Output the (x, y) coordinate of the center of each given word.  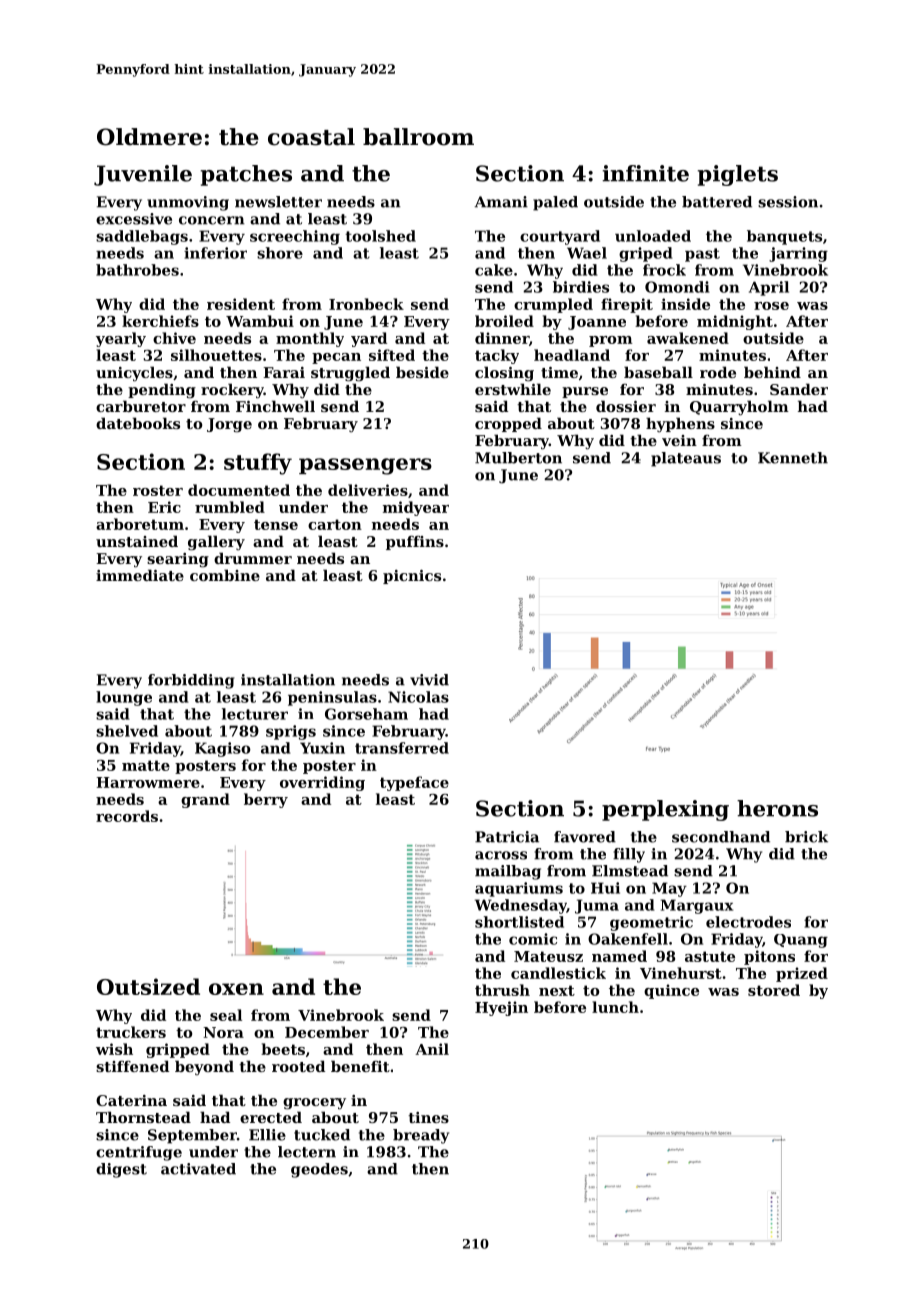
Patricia (507, 837)
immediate (140, 575)
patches (246, 175)
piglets (738, 175)
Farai (284, 372)
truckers (131, 1032)
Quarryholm (739, 408)
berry (266, 800)
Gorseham (366, 714)
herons (777, 808)
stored (774, 990)
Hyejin (501, 1008)
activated (198, 1169)
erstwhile (513, 389)
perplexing (665, 810)
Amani (501, 202)
